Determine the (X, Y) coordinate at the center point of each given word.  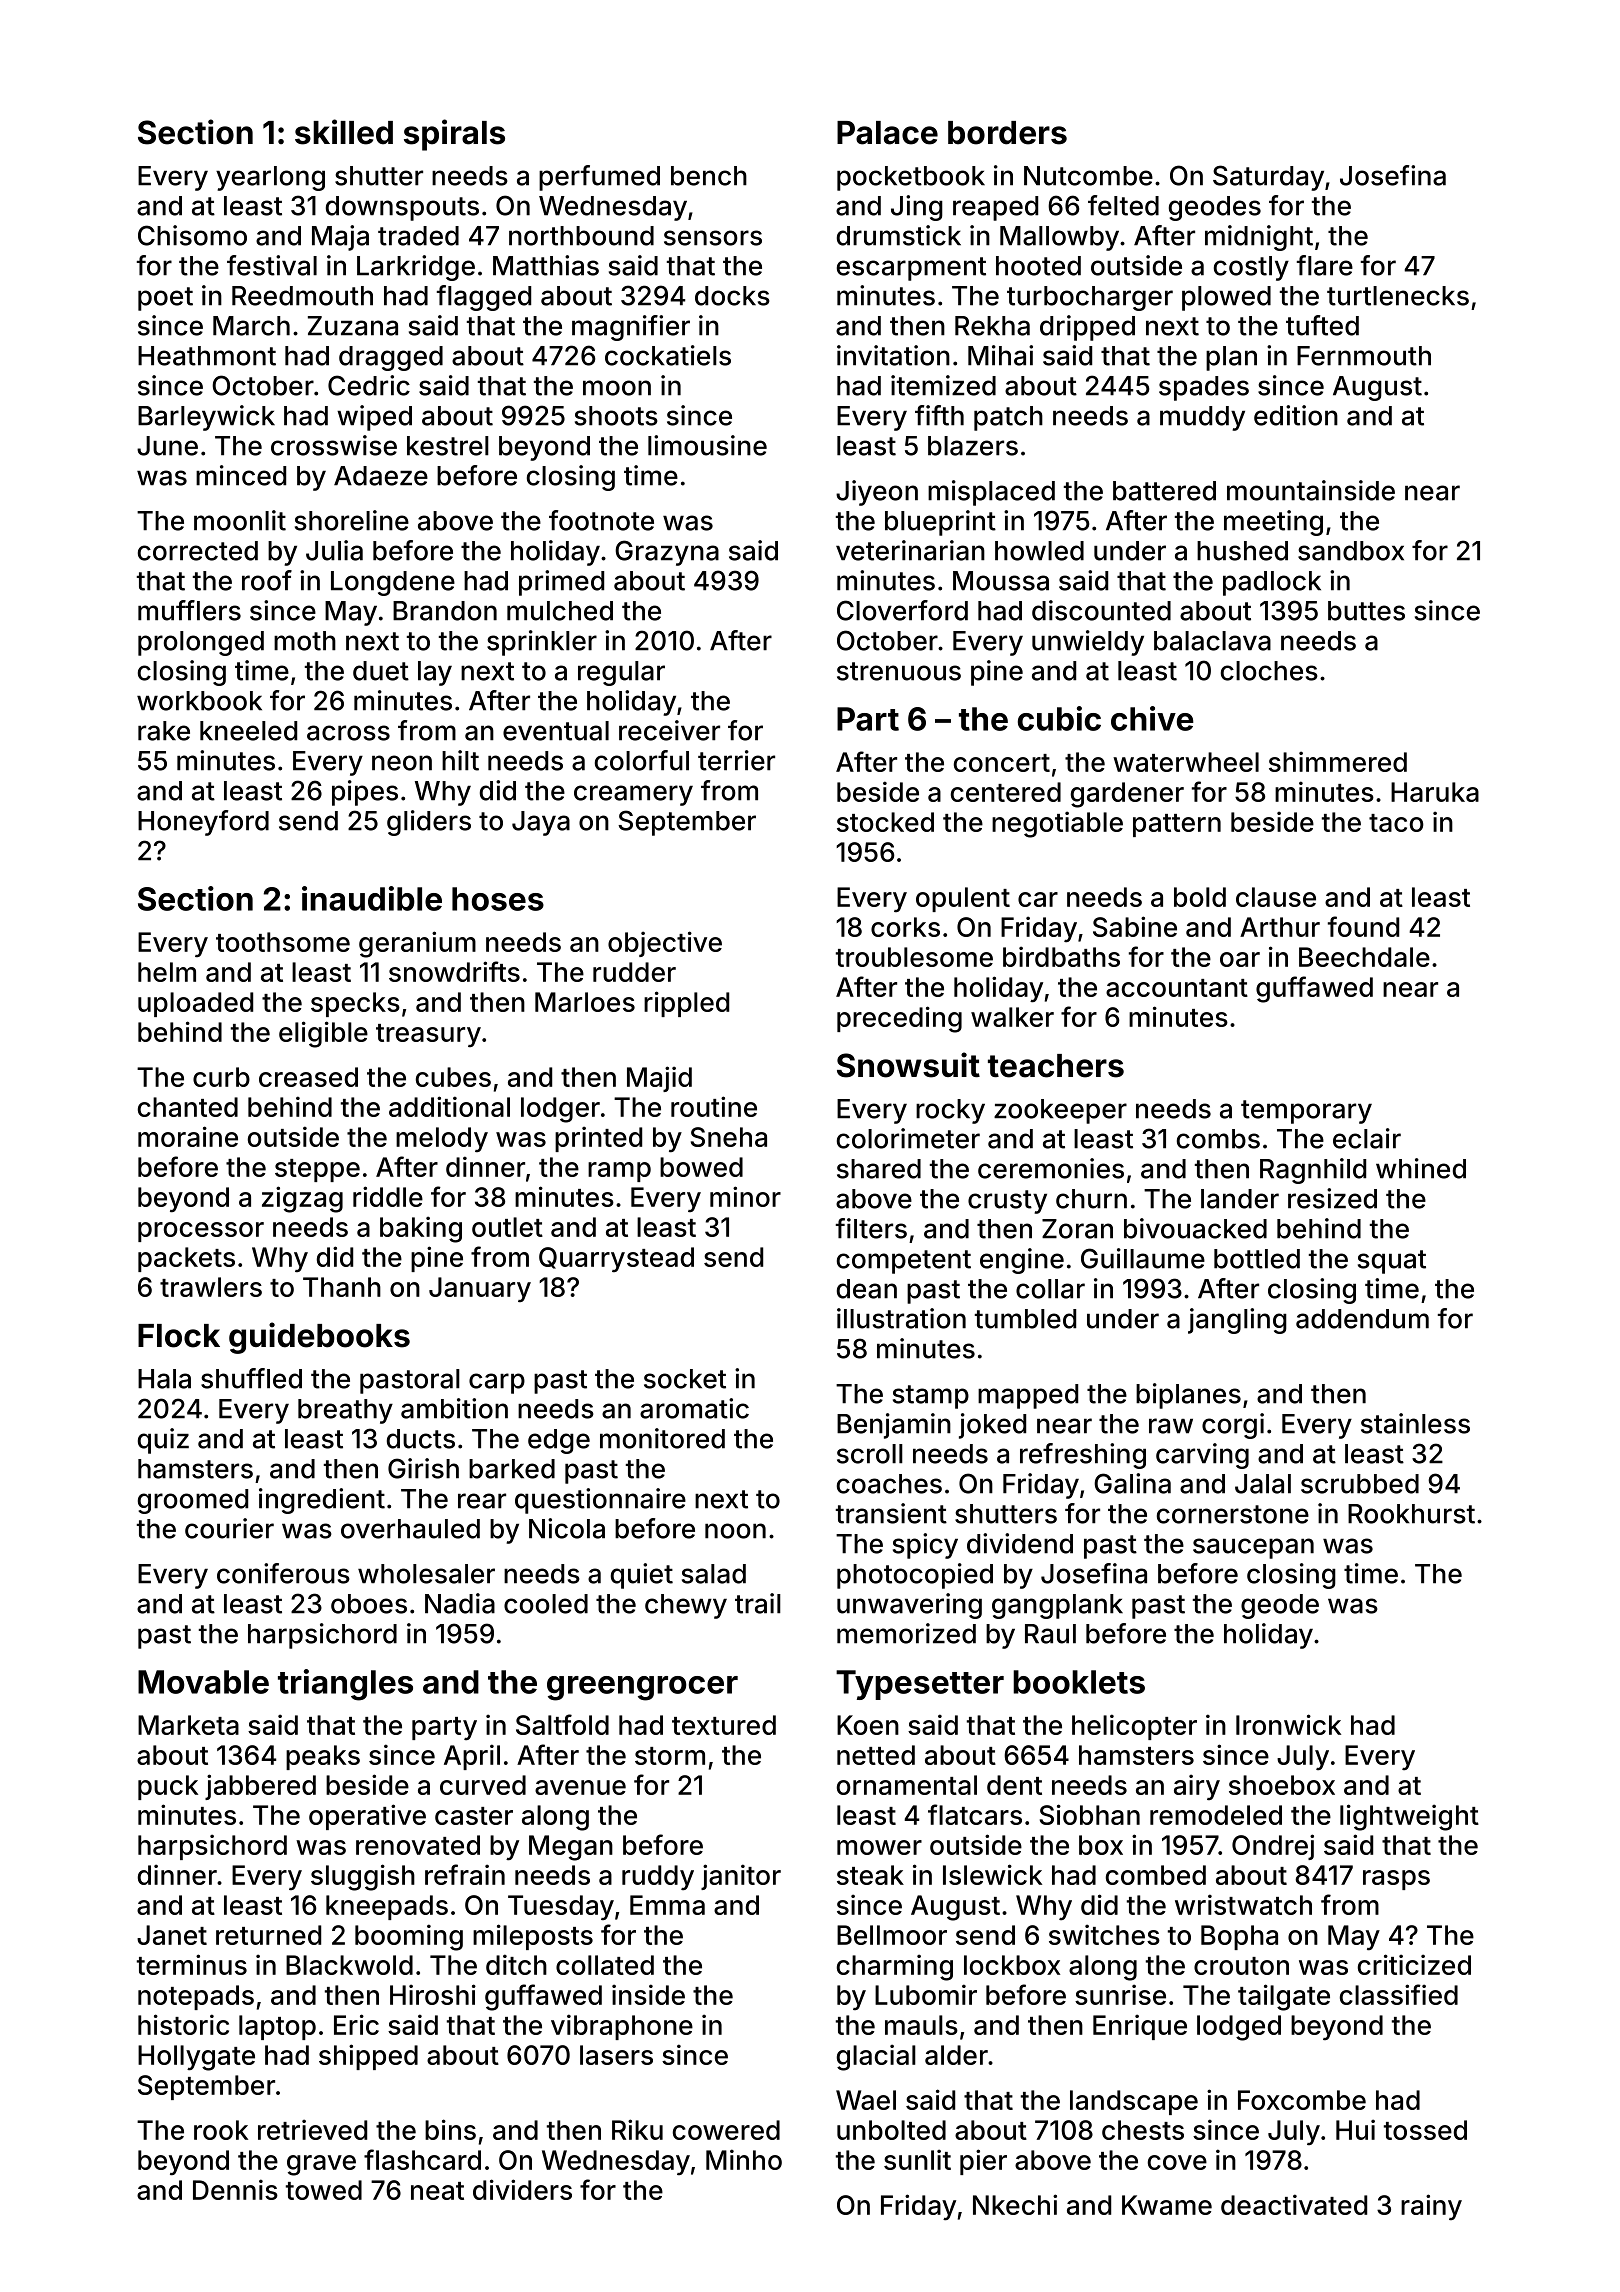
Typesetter (920, 1685)
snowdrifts (454, 971)
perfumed (599, 178)
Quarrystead (616, 1259)
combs (1218, 1139)
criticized (1414, 1964)
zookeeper (1060, 1111)
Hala (164, 1379)
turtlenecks (1398, 296)
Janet (172, 1935)
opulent (963, 899)
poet (165, 299)
